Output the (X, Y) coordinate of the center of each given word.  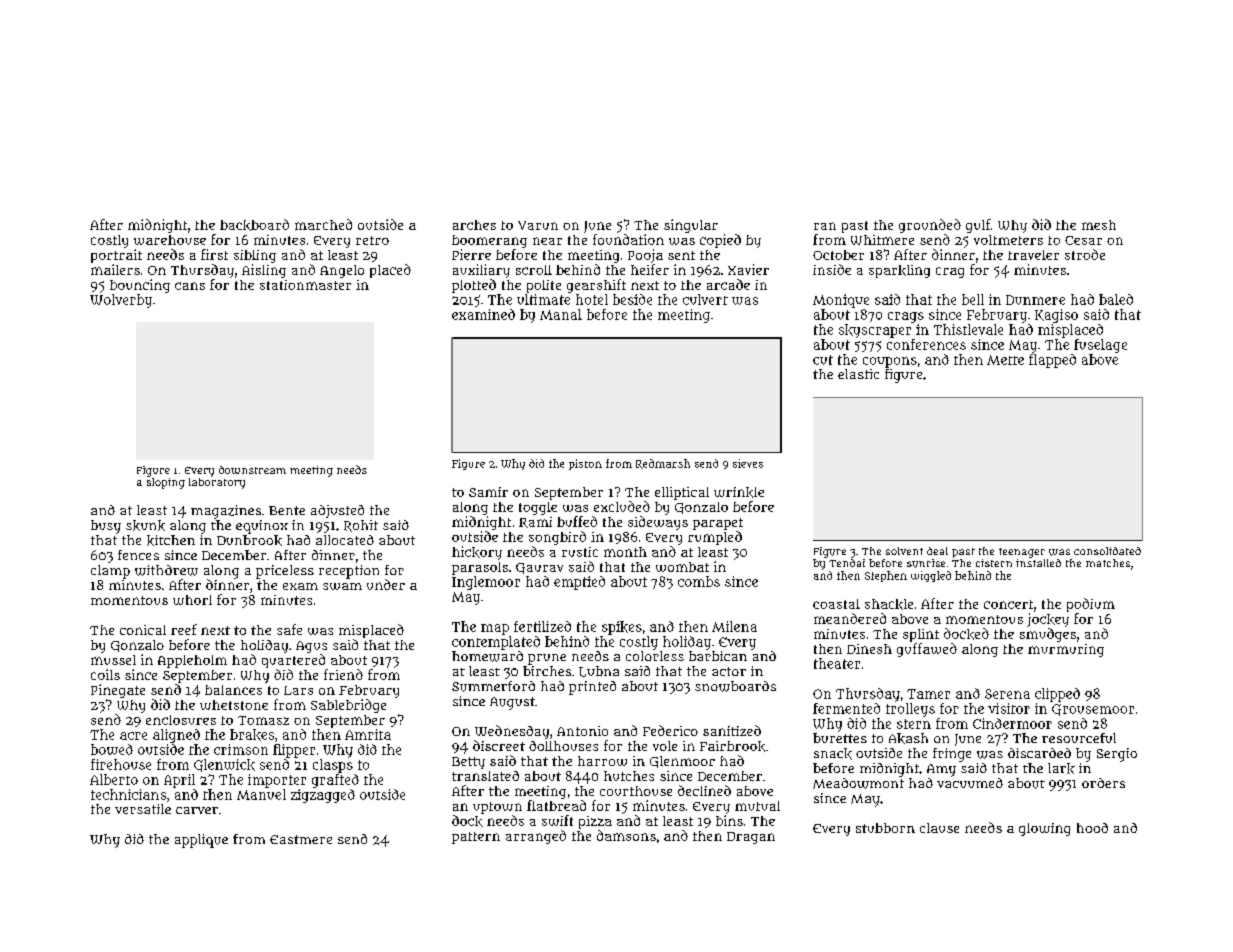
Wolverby (121, 301)
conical (143, 630)
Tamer (928, 694)
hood (1092, 828)
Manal (561, 314)
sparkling (899, 271)
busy (106, 527)
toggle (538, 508)
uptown (497, 808)
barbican (718, 656)
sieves (748, 463)
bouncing (140, 286)
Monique (841, 301)
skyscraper (875, 331)
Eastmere (301, 839)
